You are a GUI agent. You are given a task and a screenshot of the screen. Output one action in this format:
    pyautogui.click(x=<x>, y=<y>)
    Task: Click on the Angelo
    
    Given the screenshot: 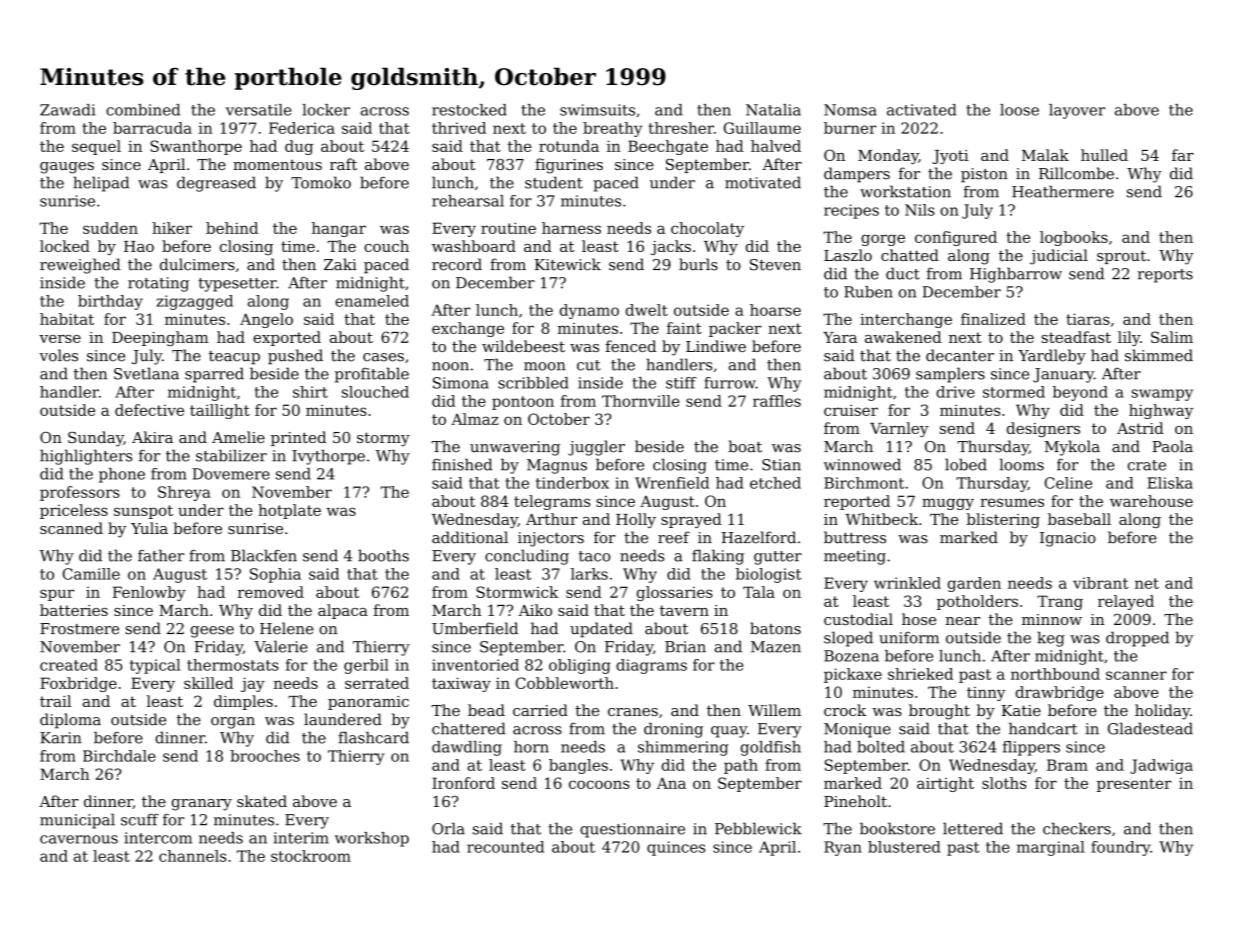 What is the action you would take?
    pyautogui.click(x=266, y=320)
